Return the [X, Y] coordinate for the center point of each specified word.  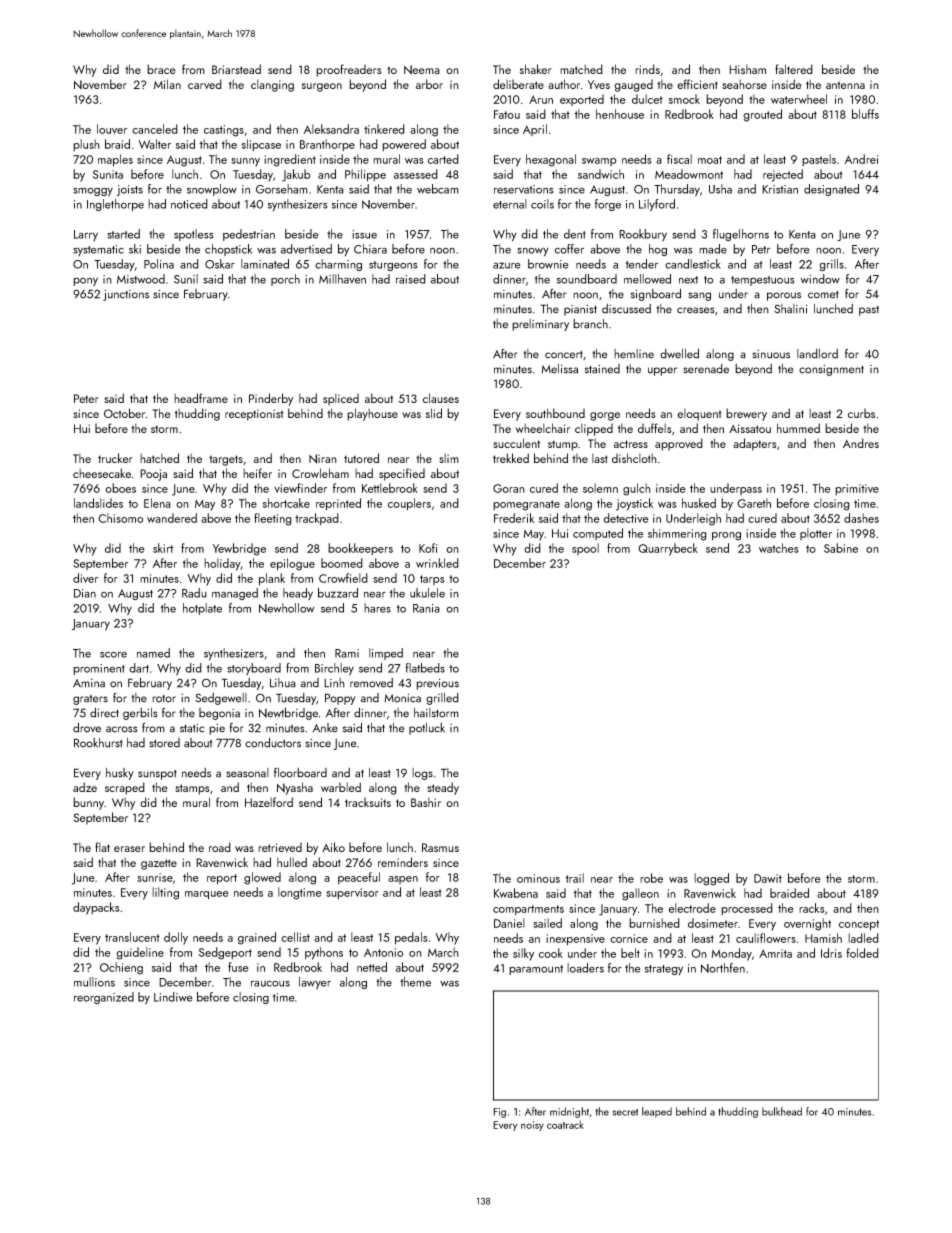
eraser [129, 849]
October [124, 413]
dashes [861, 518]
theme [415, 982]
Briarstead [236, 69]
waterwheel [799, 99]
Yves [599, 84]
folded [862, 953]
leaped [657, 1112]
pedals [411, 938]
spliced [341, 399]
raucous [270, 983]
